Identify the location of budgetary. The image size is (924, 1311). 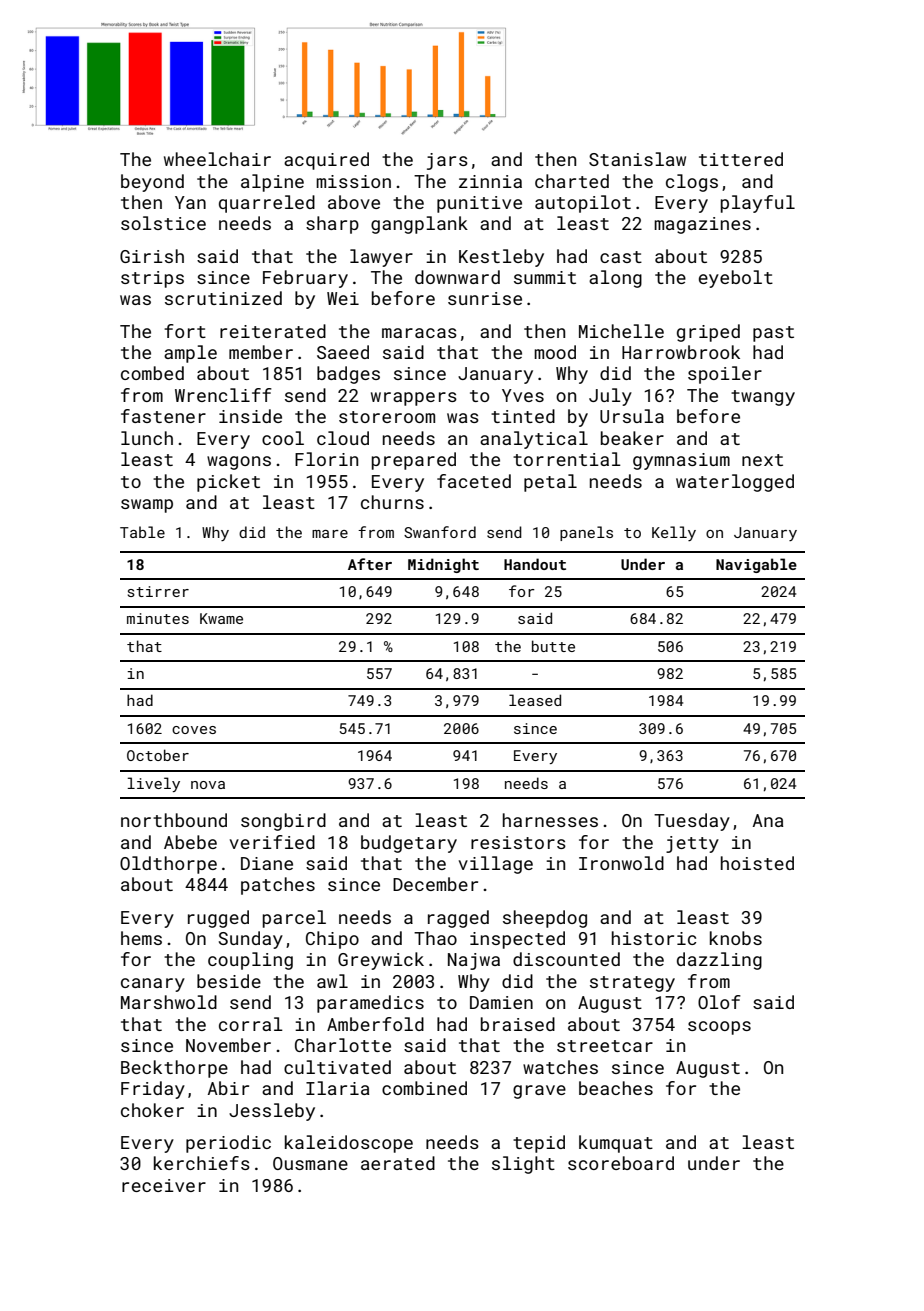
(409, 844).
